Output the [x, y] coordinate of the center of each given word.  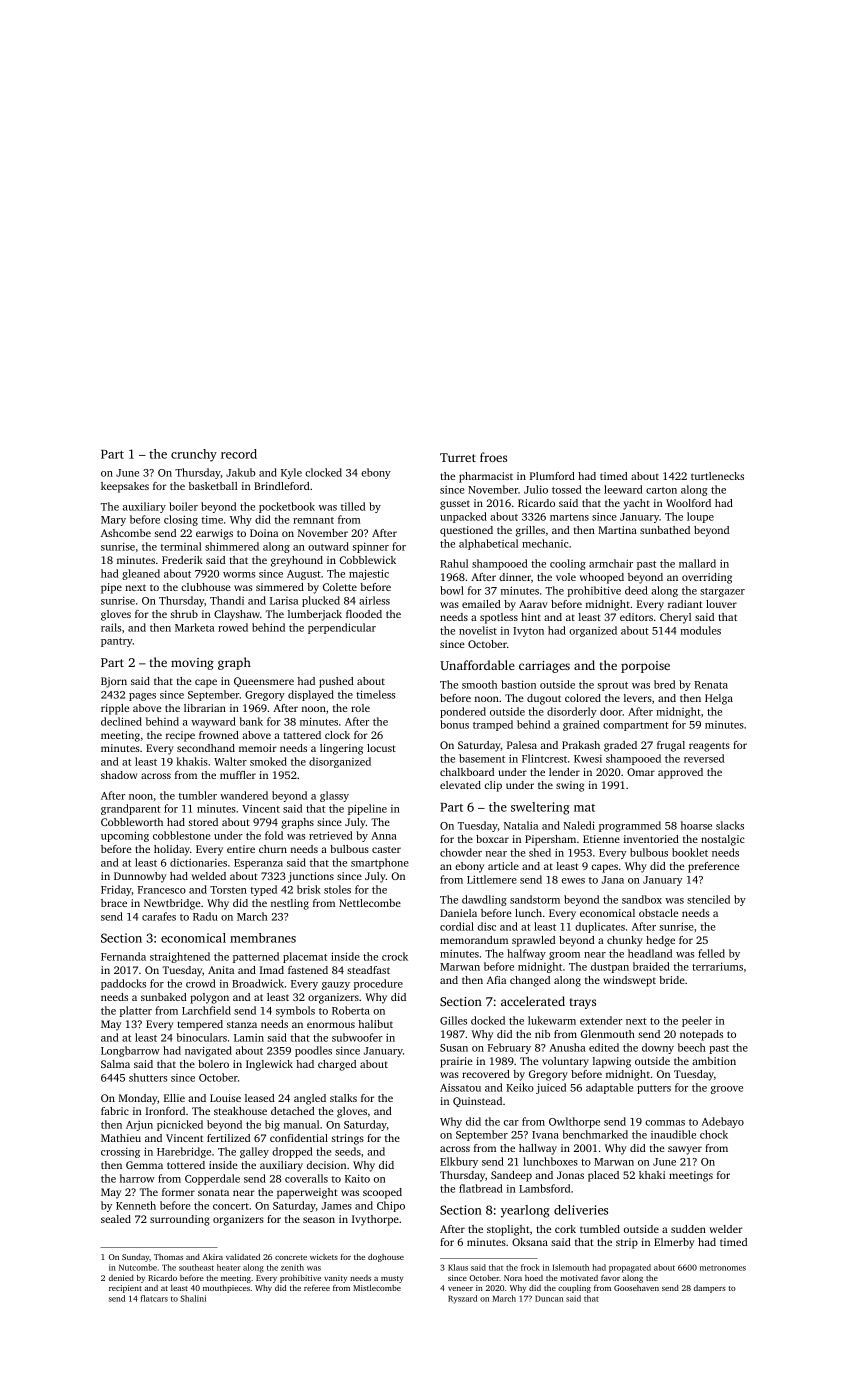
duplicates [600, 927]
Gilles [453, 1020]
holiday [172, 850]
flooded [364, 614]
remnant [313, 520]
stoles [337, 889]
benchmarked [595, 1134]
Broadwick [258, 983]
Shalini [193, 1298]
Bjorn [114, 682]
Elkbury [459, 1162]
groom [564, 956]
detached [293, 1111]
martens [569, 517]
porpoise [645, 667]
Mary [113, 521]
